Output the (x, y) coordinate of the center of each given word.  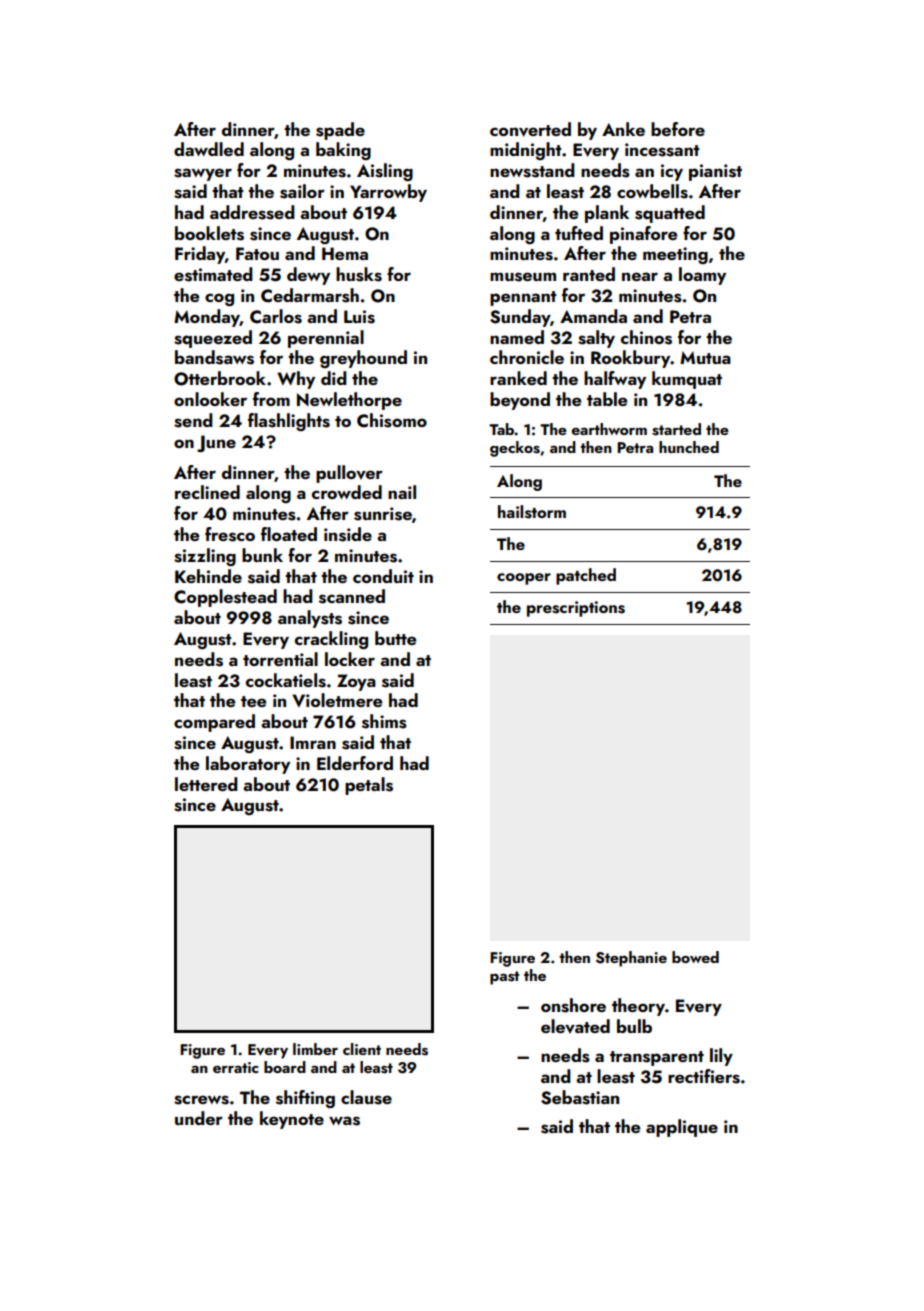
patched (586, 576)
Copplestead (225, 598)
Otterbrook (220, 378)
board (285, 1067)
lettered (206, 784)
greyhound (363, 359)
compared (214, 723)
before (678, 129)
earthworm (609, 429)
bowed (695, 957)
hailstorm (532, 512)
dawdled (209, 149)
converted (530, 129)
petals (369, 786)
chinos (646, 337)
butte (395, 638)
